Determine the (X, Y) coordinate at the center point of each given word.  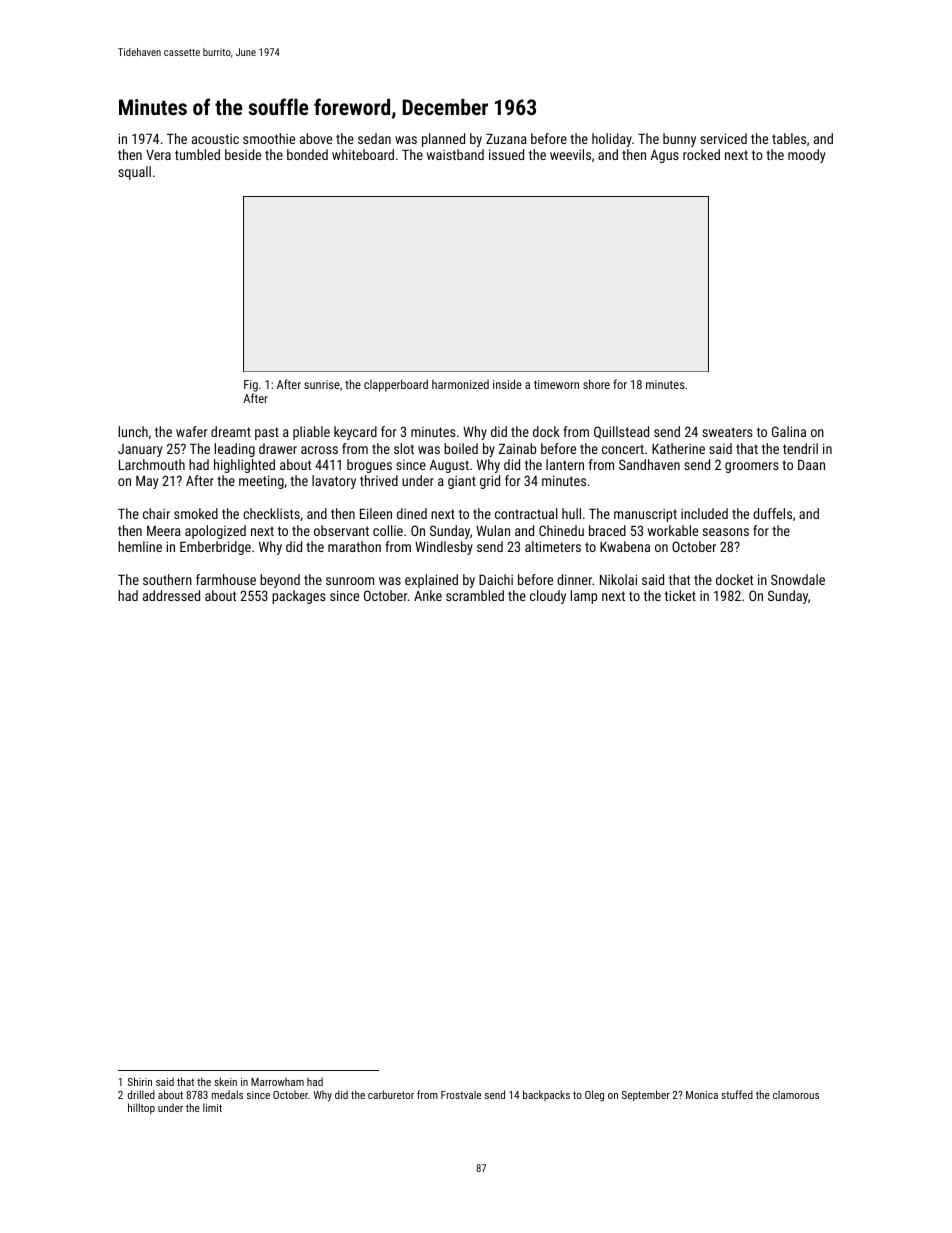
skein (225, 1081)
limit (212, 1107)
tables (789, 138)
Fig (251, 386)
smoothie (269, 138)
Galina (789, 431)
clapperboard (396, 385)
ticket (680, 595)
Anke (428, 595)
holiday (612, 140)
